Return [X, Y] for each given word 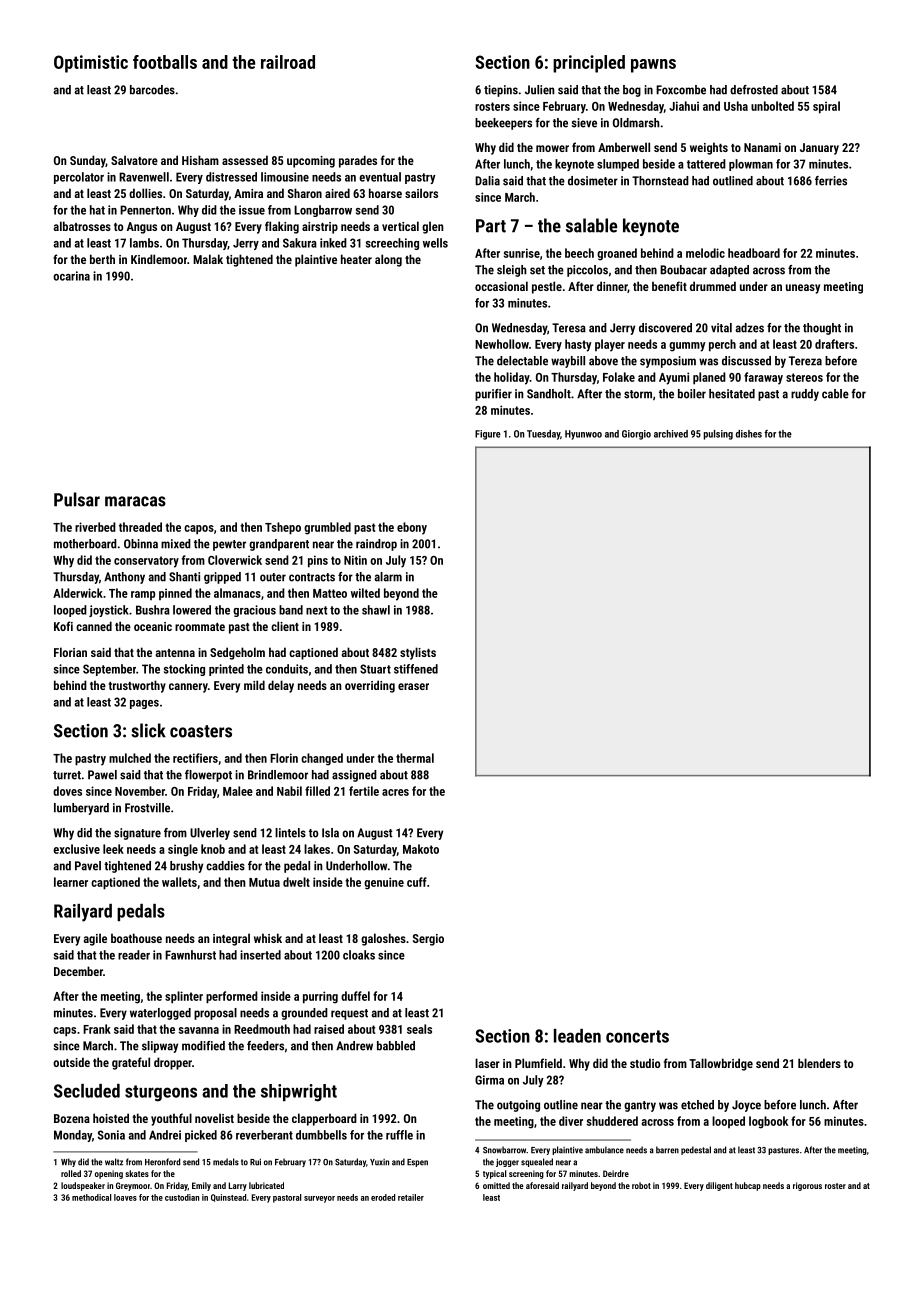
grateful [131, 1063]
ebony [412, 528]
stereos [804, 377]
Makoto [421, 849]
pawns [653, 66]
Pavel [88, 866]
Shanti [184, 577]
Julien [540, 90]
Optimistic [91, 64]
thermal [415, 758]
